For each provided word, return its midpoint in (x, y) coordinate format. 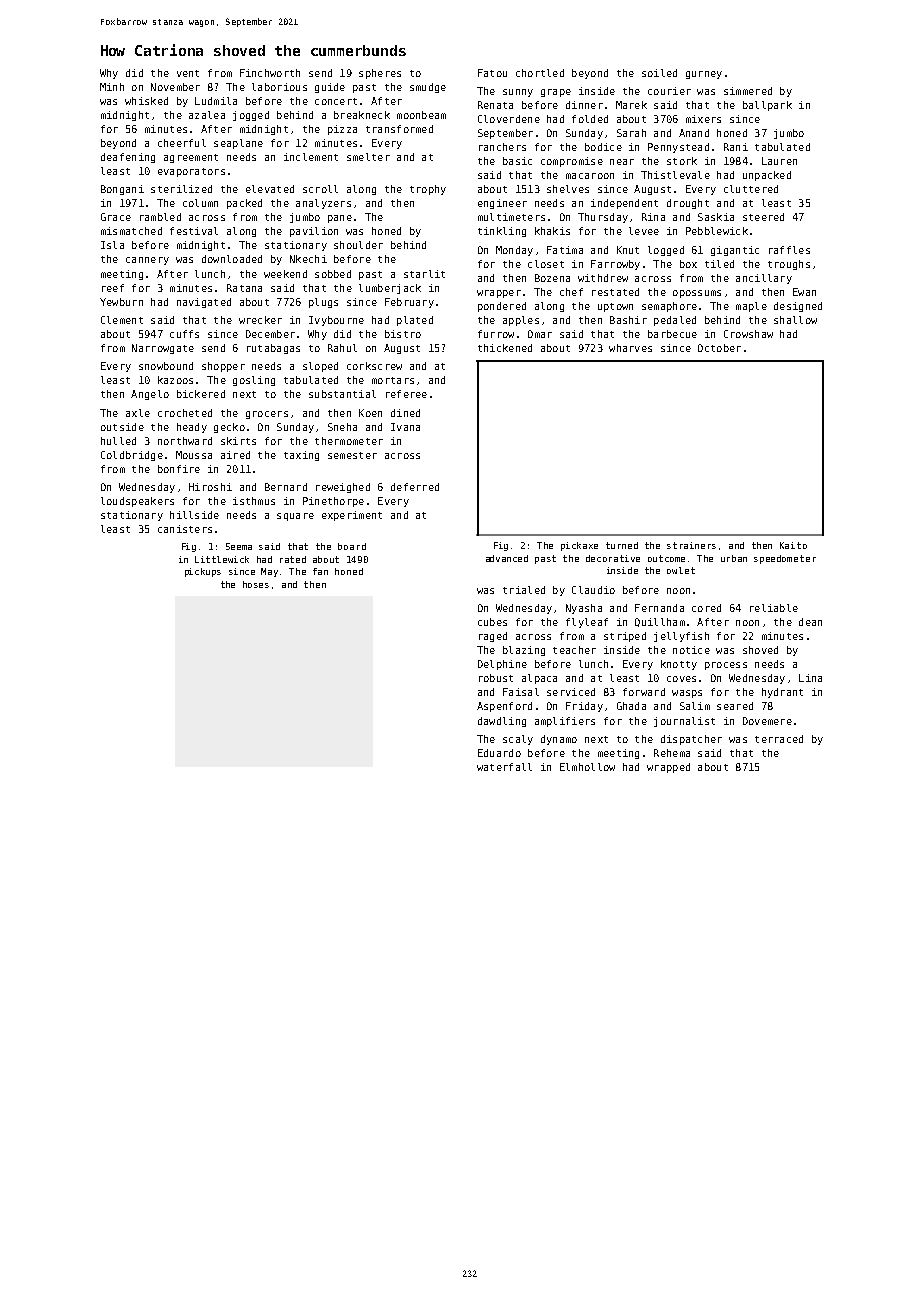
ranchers (502, 147)
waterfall (504, 767)
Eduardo (499, 753)
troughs (789, 265)
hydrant (782, 693)
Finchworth (270, 73)
